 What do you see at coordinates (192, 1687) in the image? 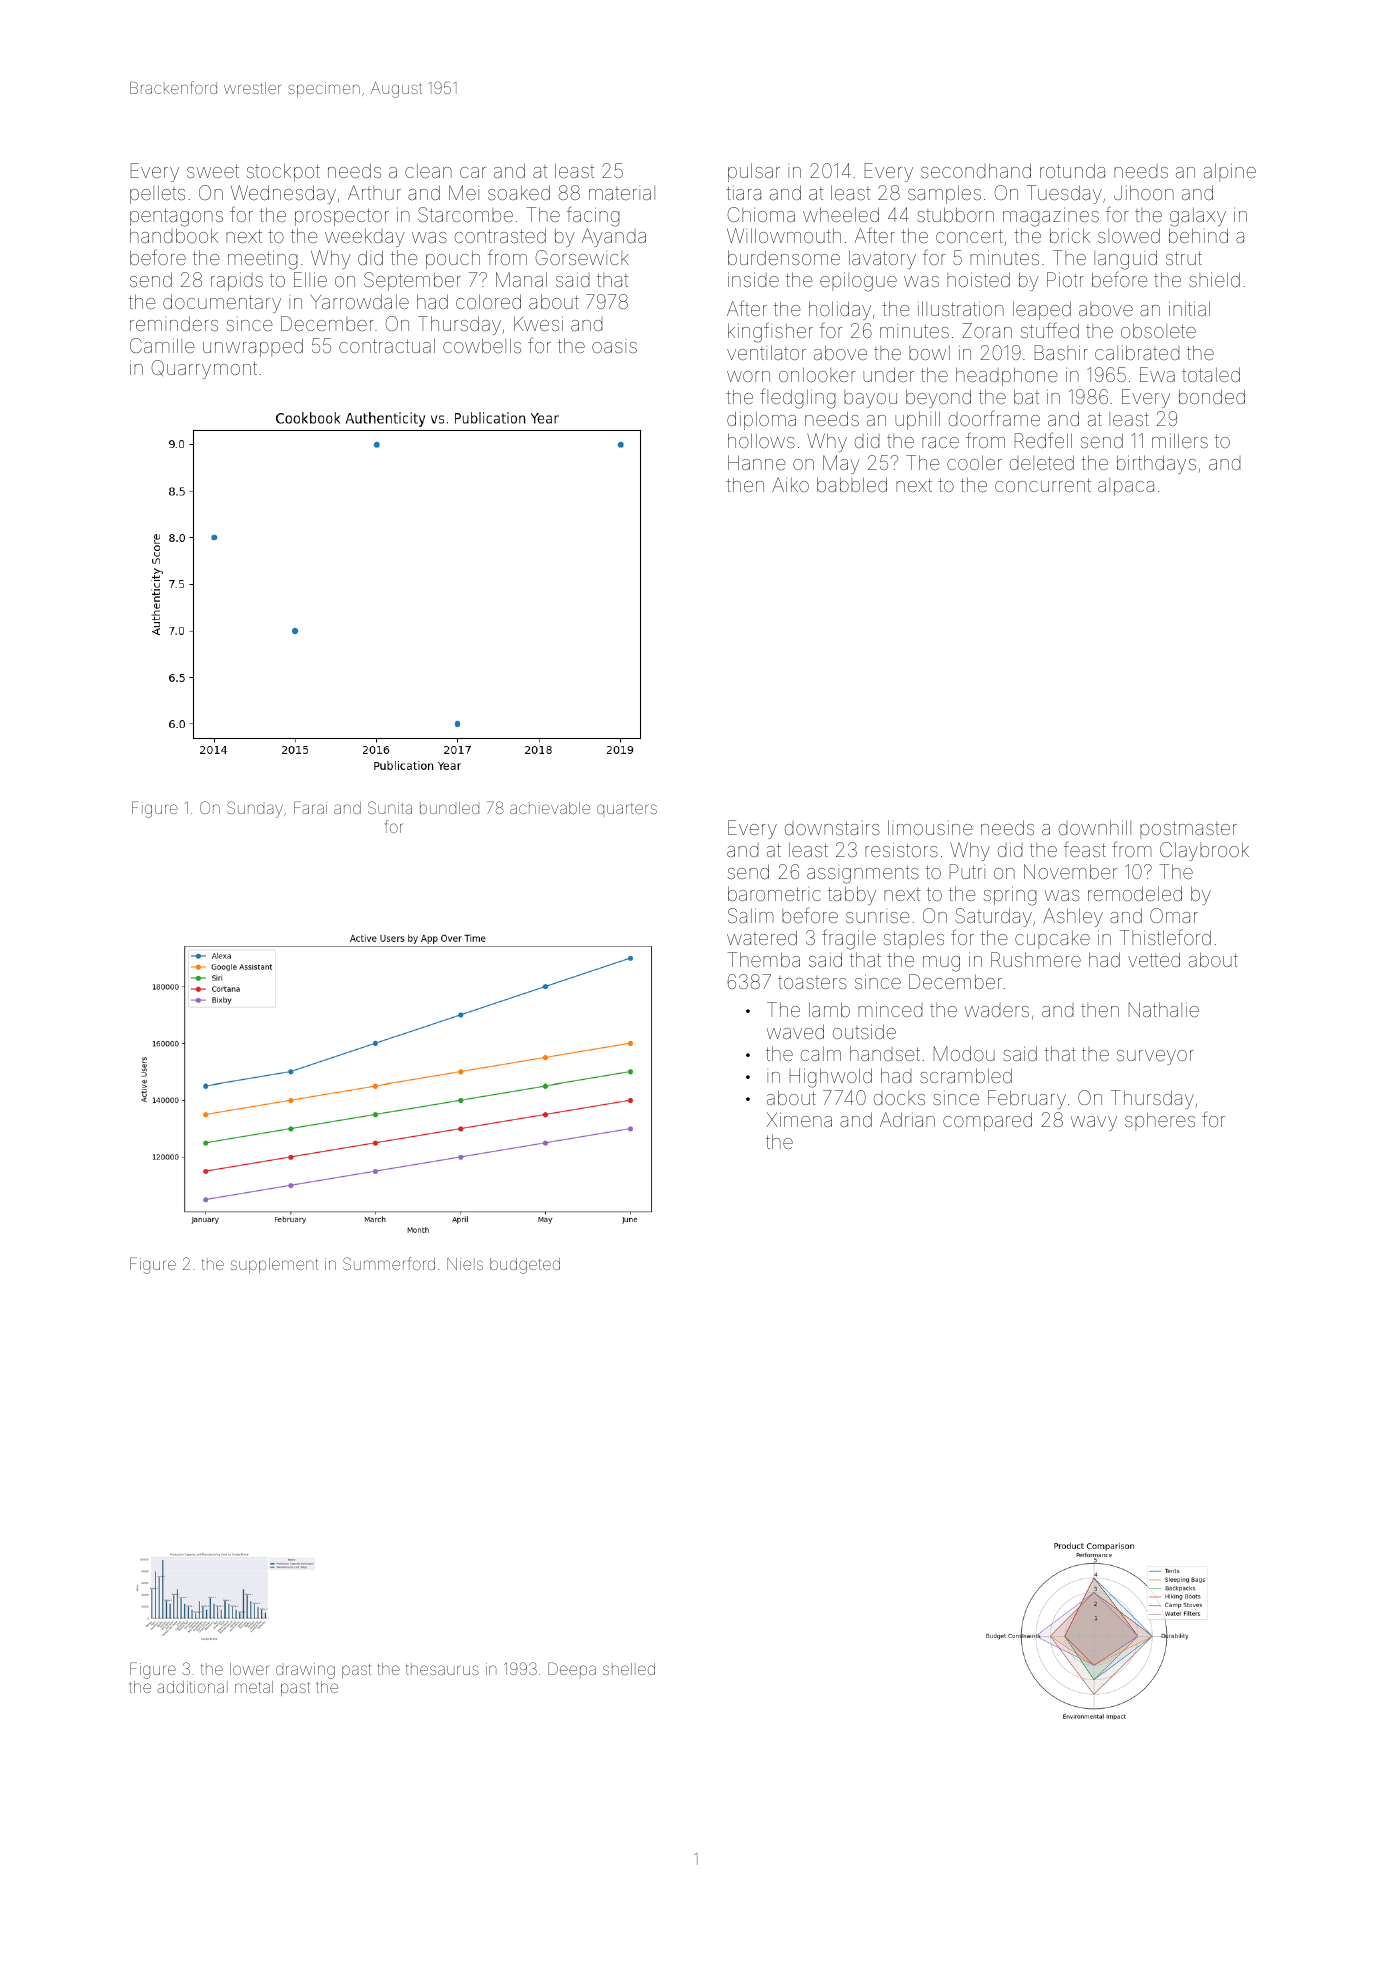
I see `additional` at bounding box center [192, 1687].
